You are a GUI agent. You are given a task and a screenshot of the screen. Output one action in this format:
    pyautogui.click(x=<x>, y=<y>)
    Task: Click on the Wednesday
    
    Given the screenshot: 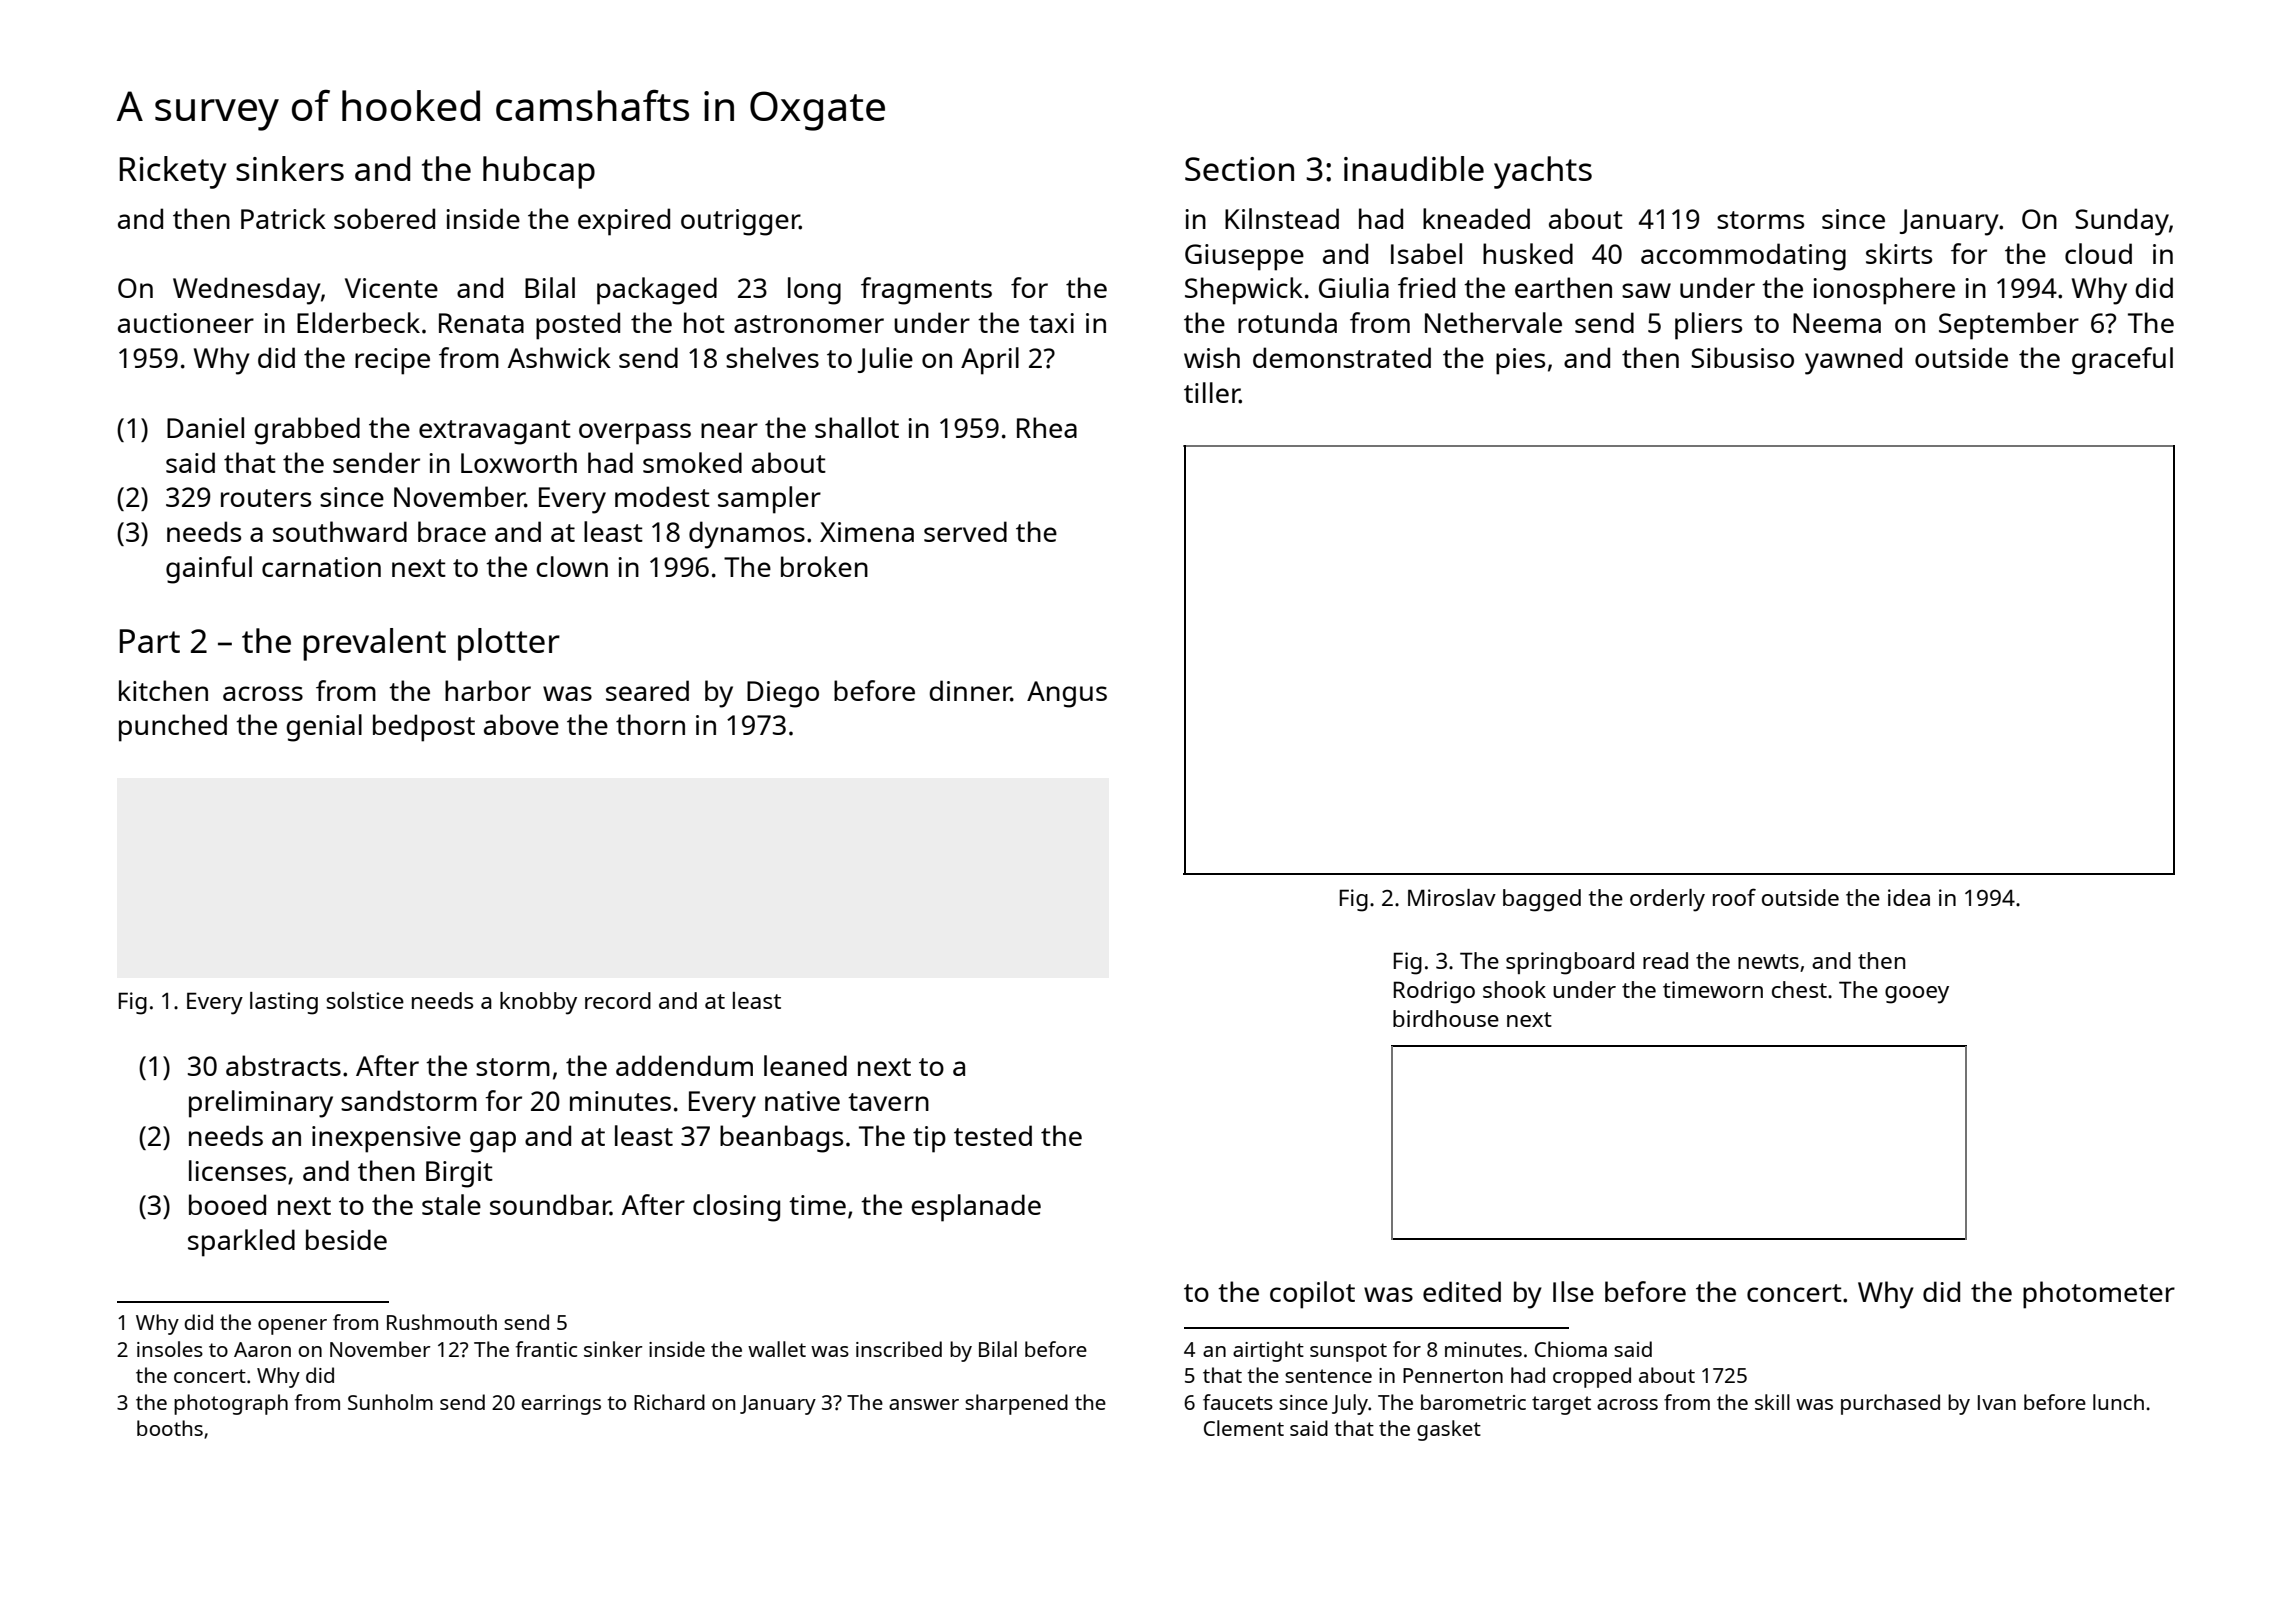 What is the action you would take?
    pyautogui.click(x=247, y=291)
